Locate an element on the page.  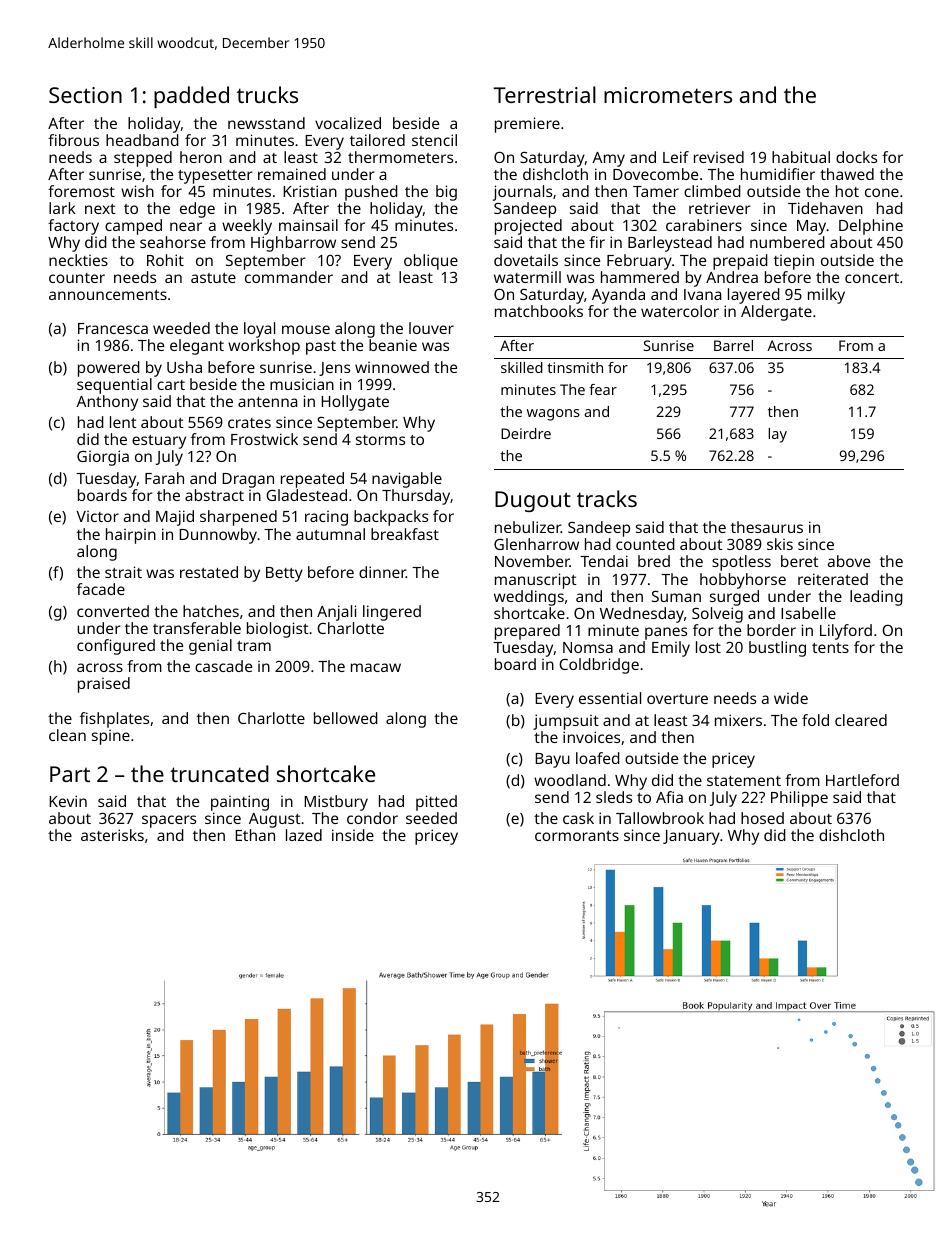
Solveig is located at coordinates (717, 615).
